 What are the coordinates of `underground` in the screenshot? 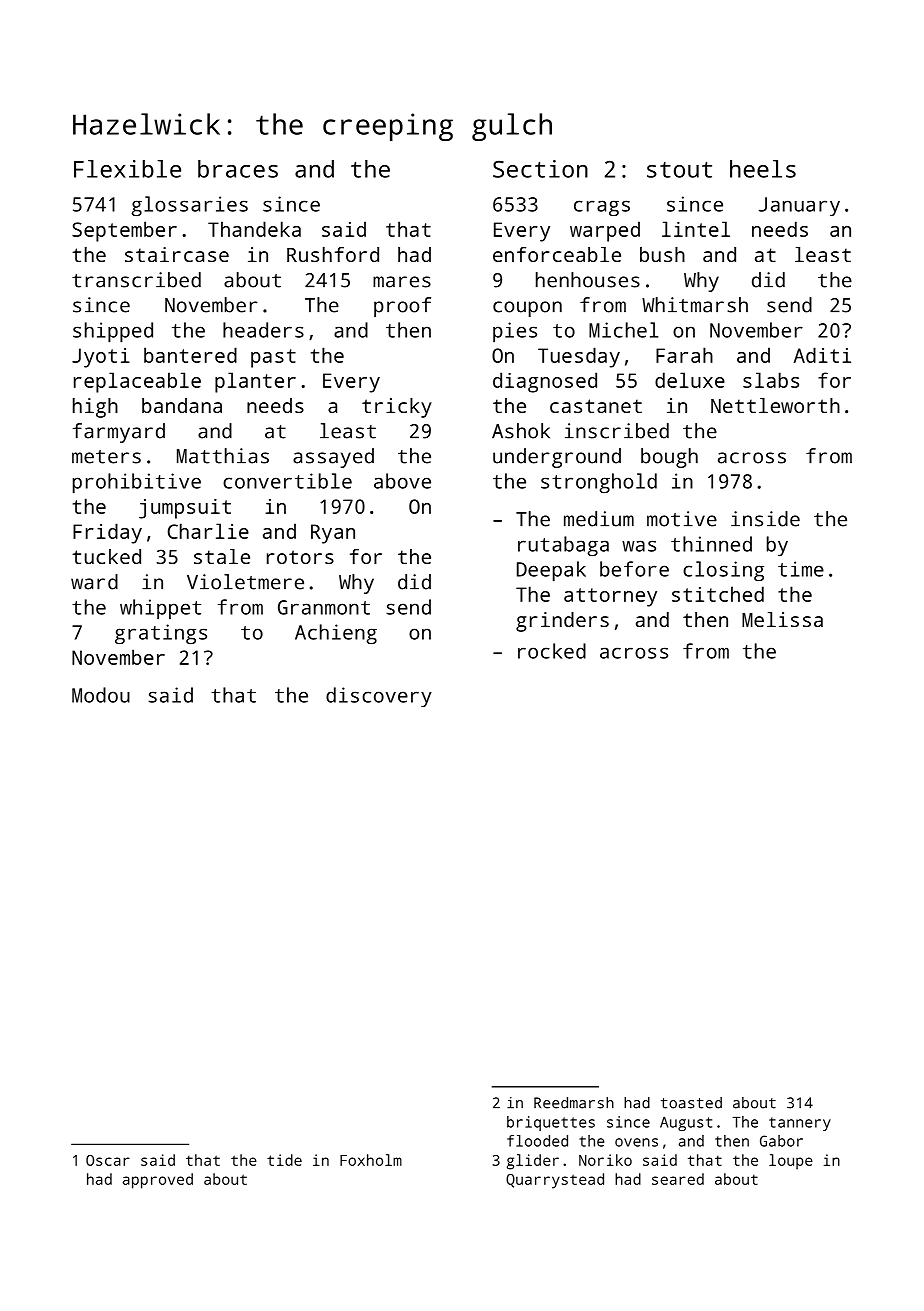 It's located at (557, 458).
